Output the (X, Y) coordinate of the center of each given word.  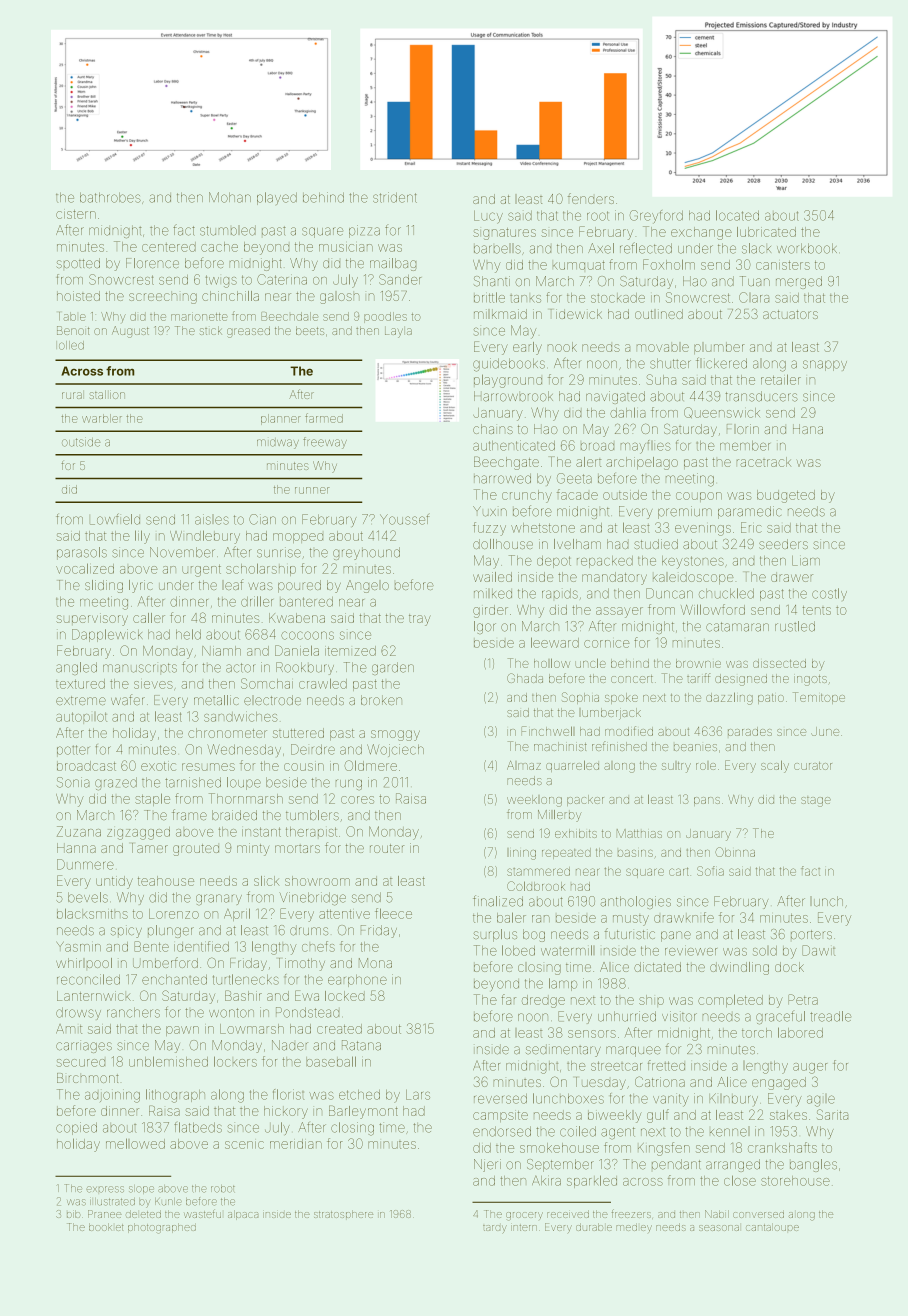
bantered (306, 602)
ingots (810, 680)
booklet (106, 1227)
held (188, 634)
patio (771, 699)
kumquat (579, 265)
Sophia (580, 698)
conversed (758, 1215)
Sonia (73, 782)
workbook (807, 248)
